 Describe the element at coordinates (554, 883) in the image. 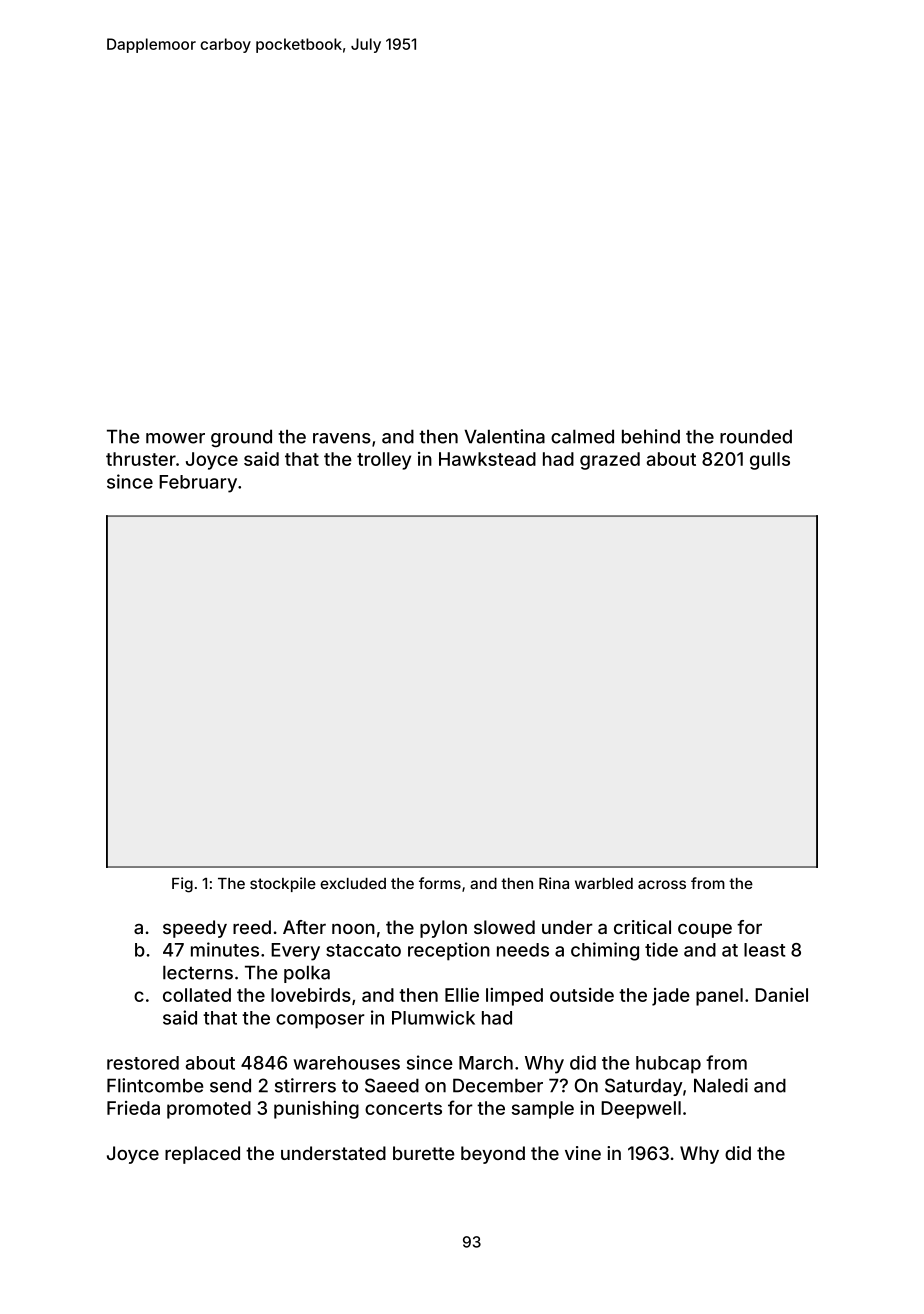

I see `Rina` at that location.
